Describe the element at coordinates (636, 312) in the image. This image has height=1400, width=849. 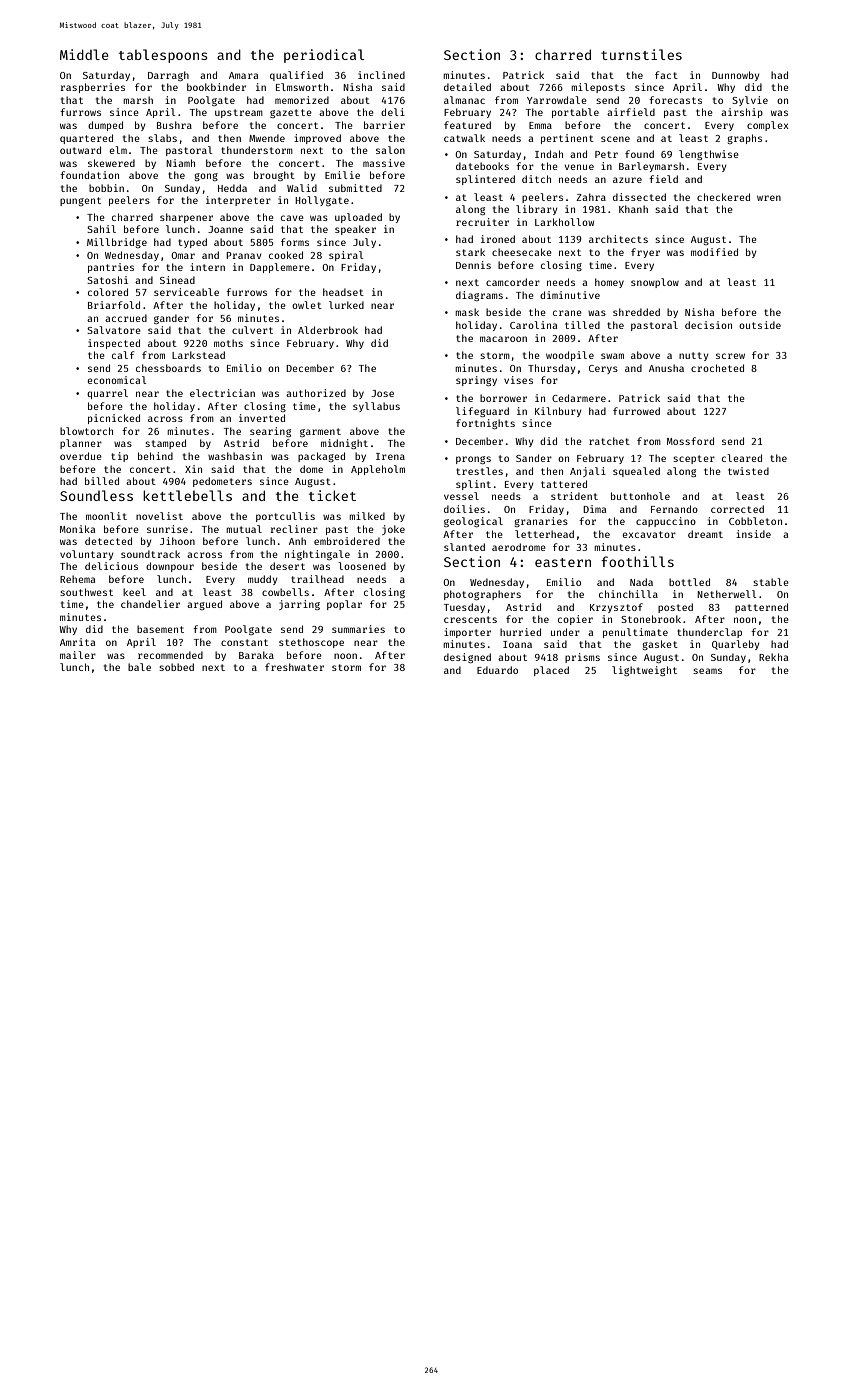
I see `shredded` at that location.
